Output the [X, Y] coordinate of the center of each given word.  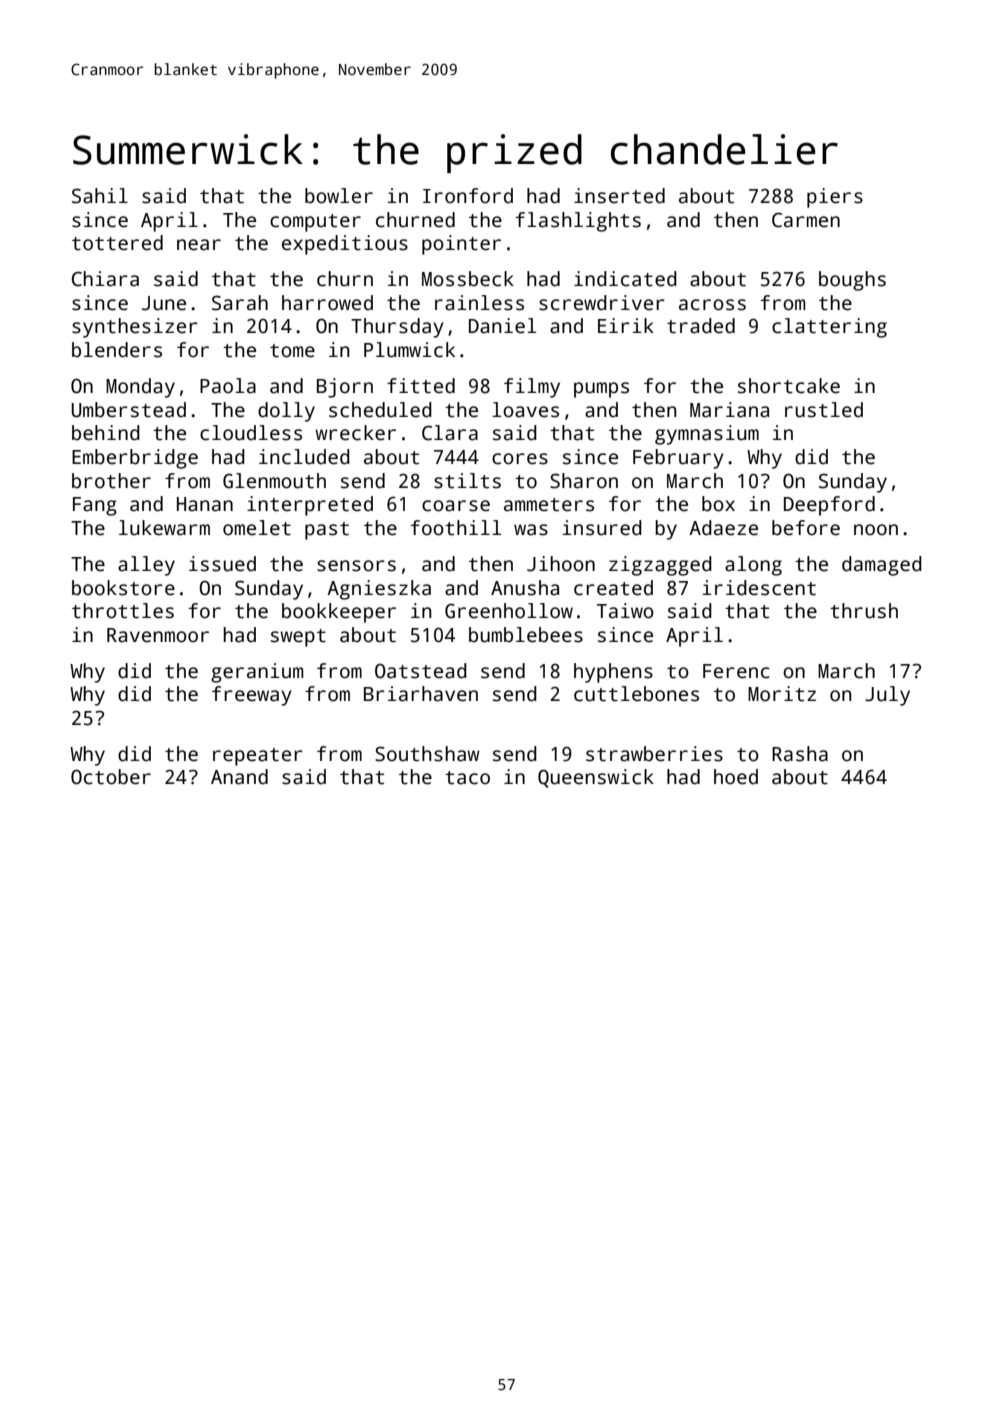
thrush [864, 611]
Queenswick [596, 778]
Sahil [100, 196]
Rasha [800, 754]
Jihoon [561, 564]
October [111, 777]
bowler [339, 196]
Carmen [806, 220]
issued [222, 564]
